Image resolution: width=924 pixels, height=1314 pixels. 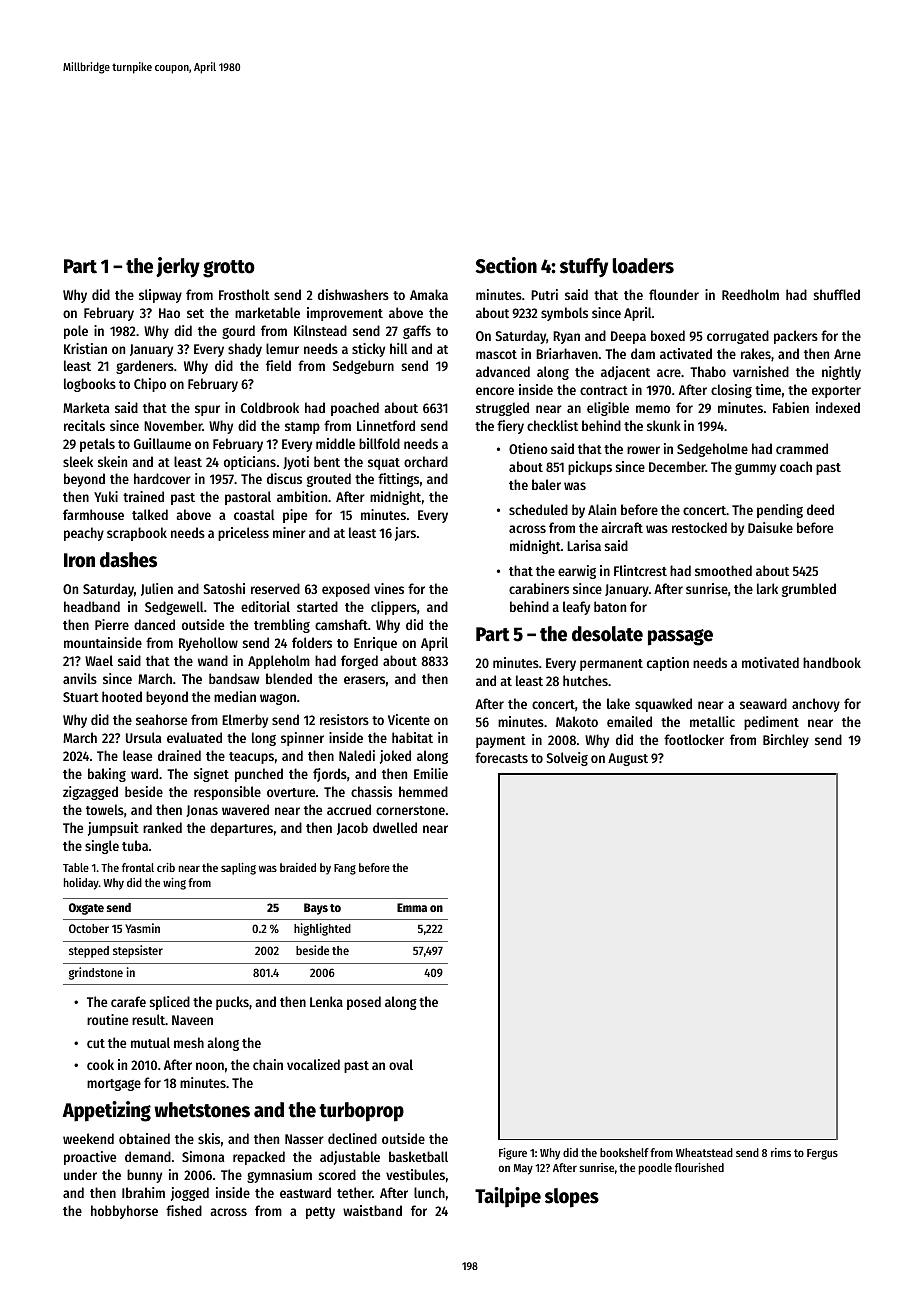 What do you see at coordinates (704, 1152) in the screenshot?
I see `Wheatstead` at bounding box center [704, 1152].
